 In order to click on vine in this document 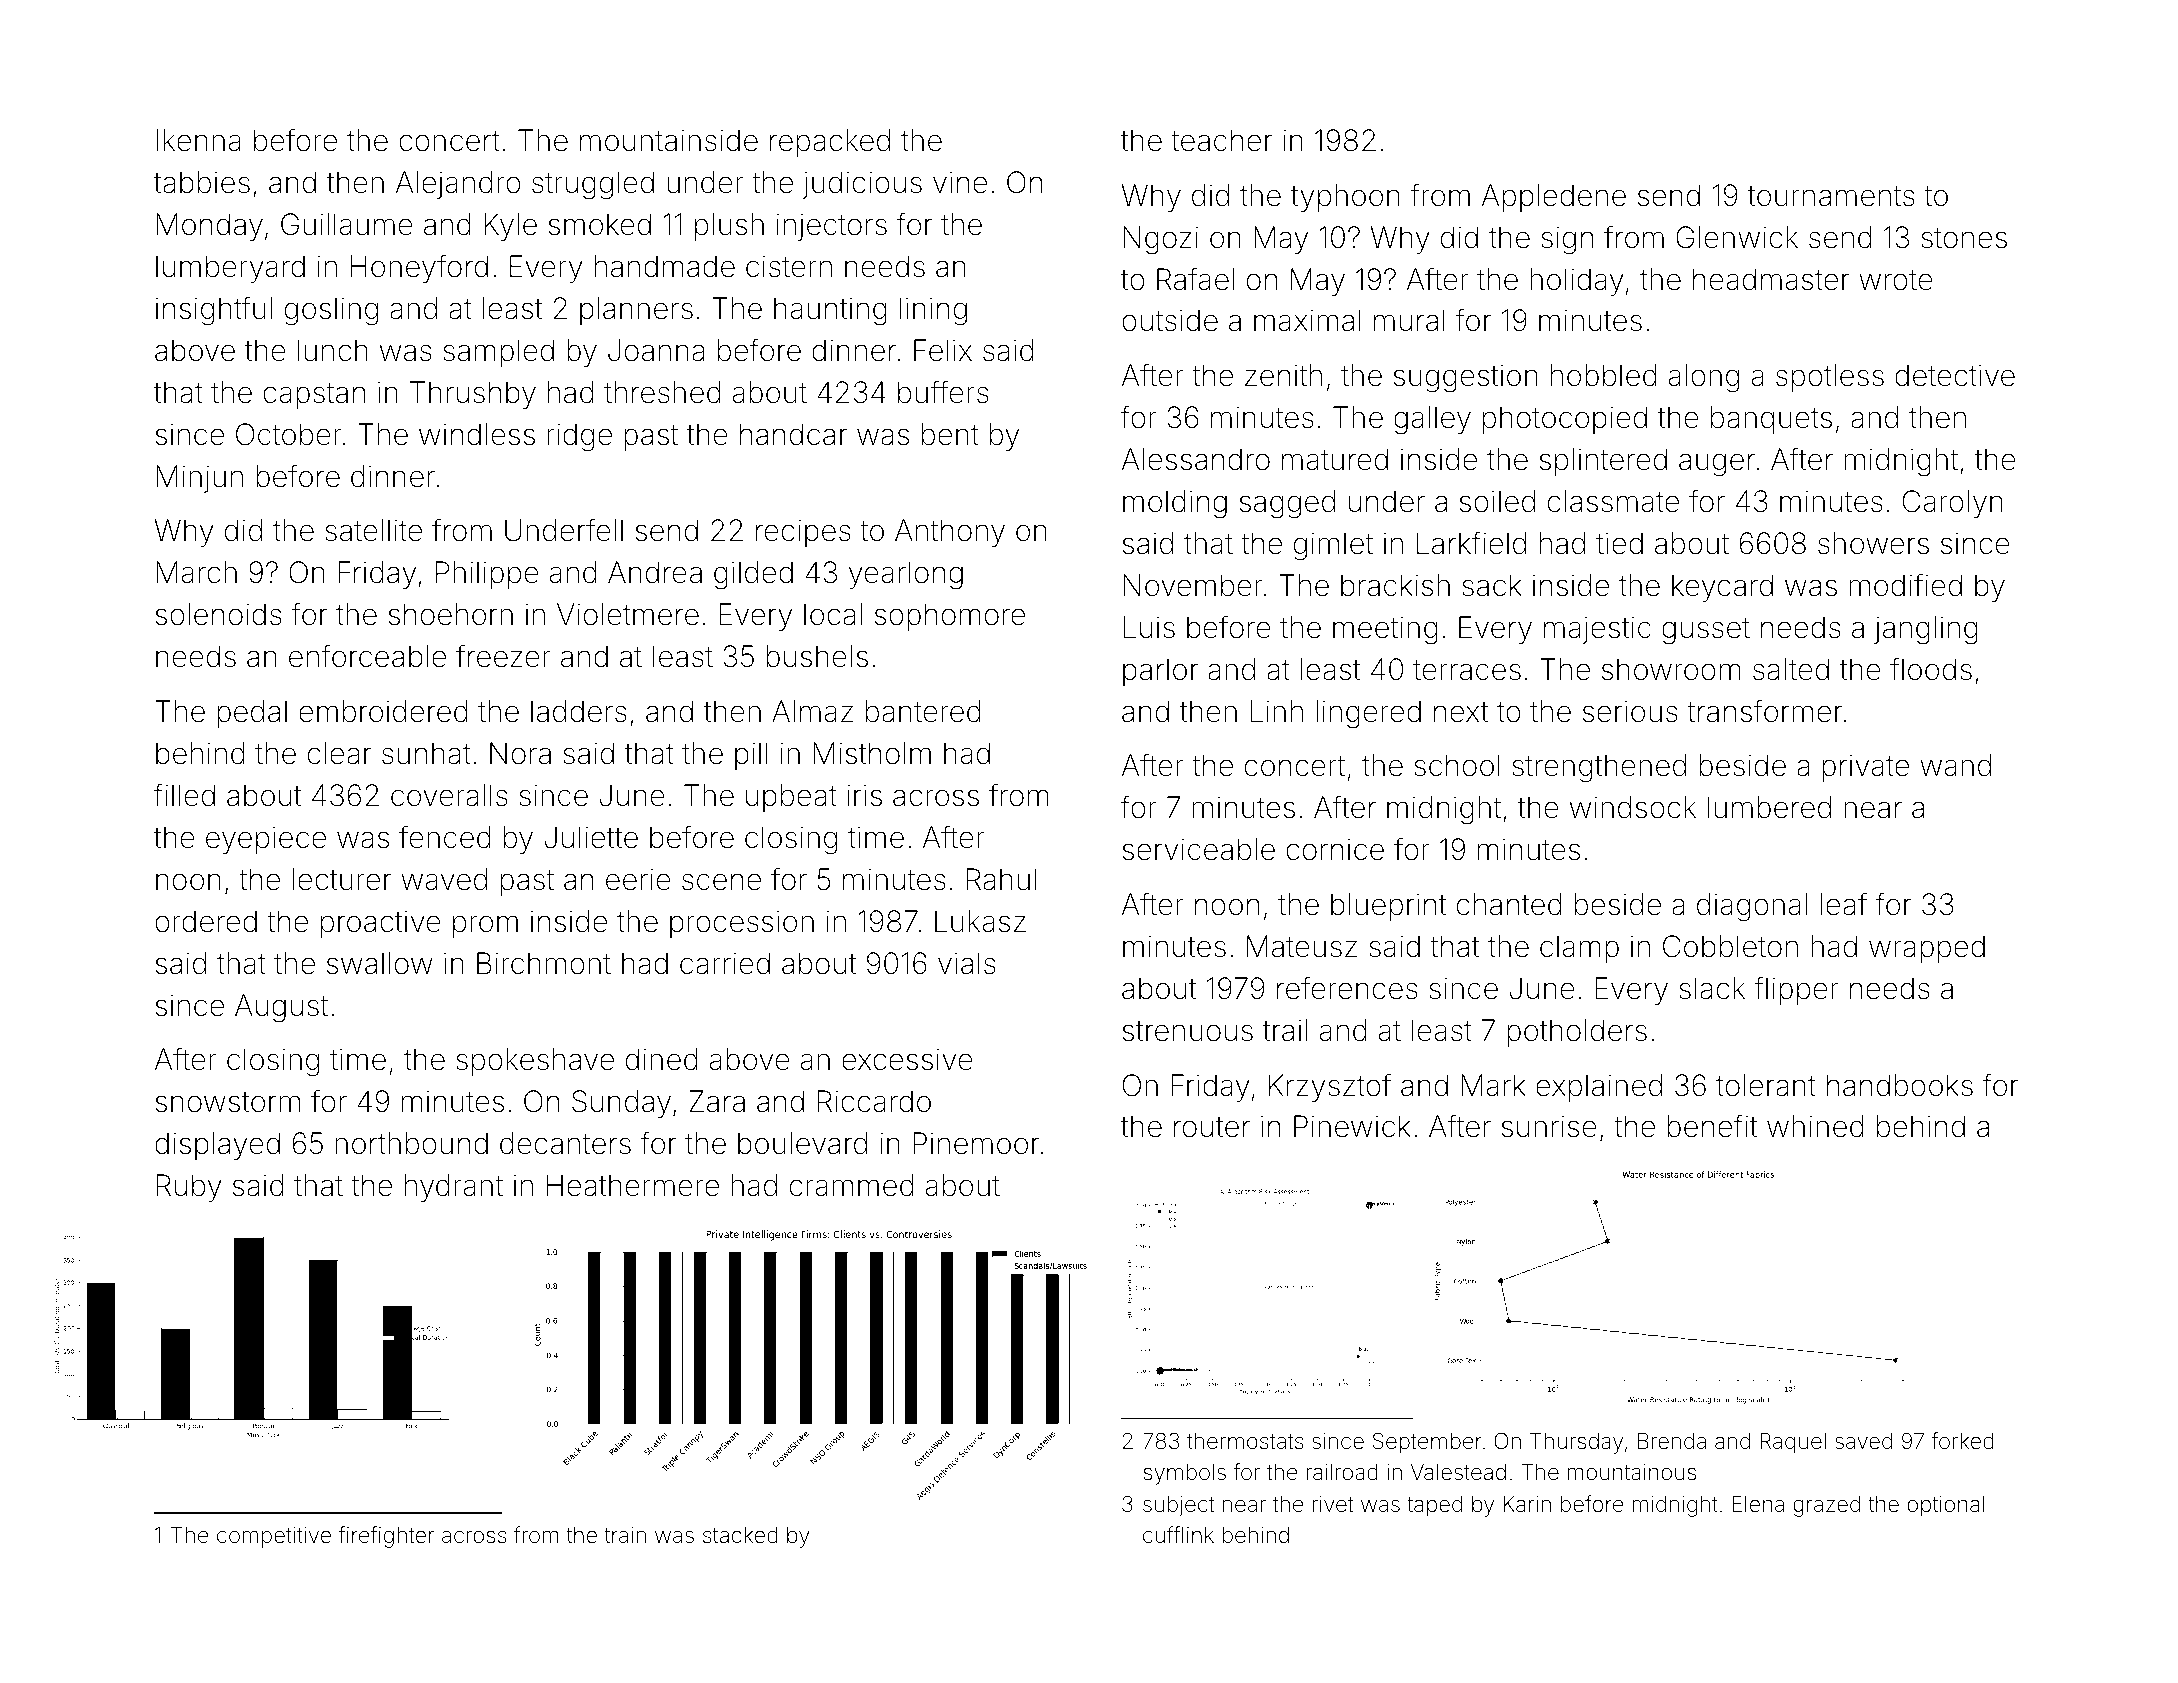, I will do `click(960, 182)`.
